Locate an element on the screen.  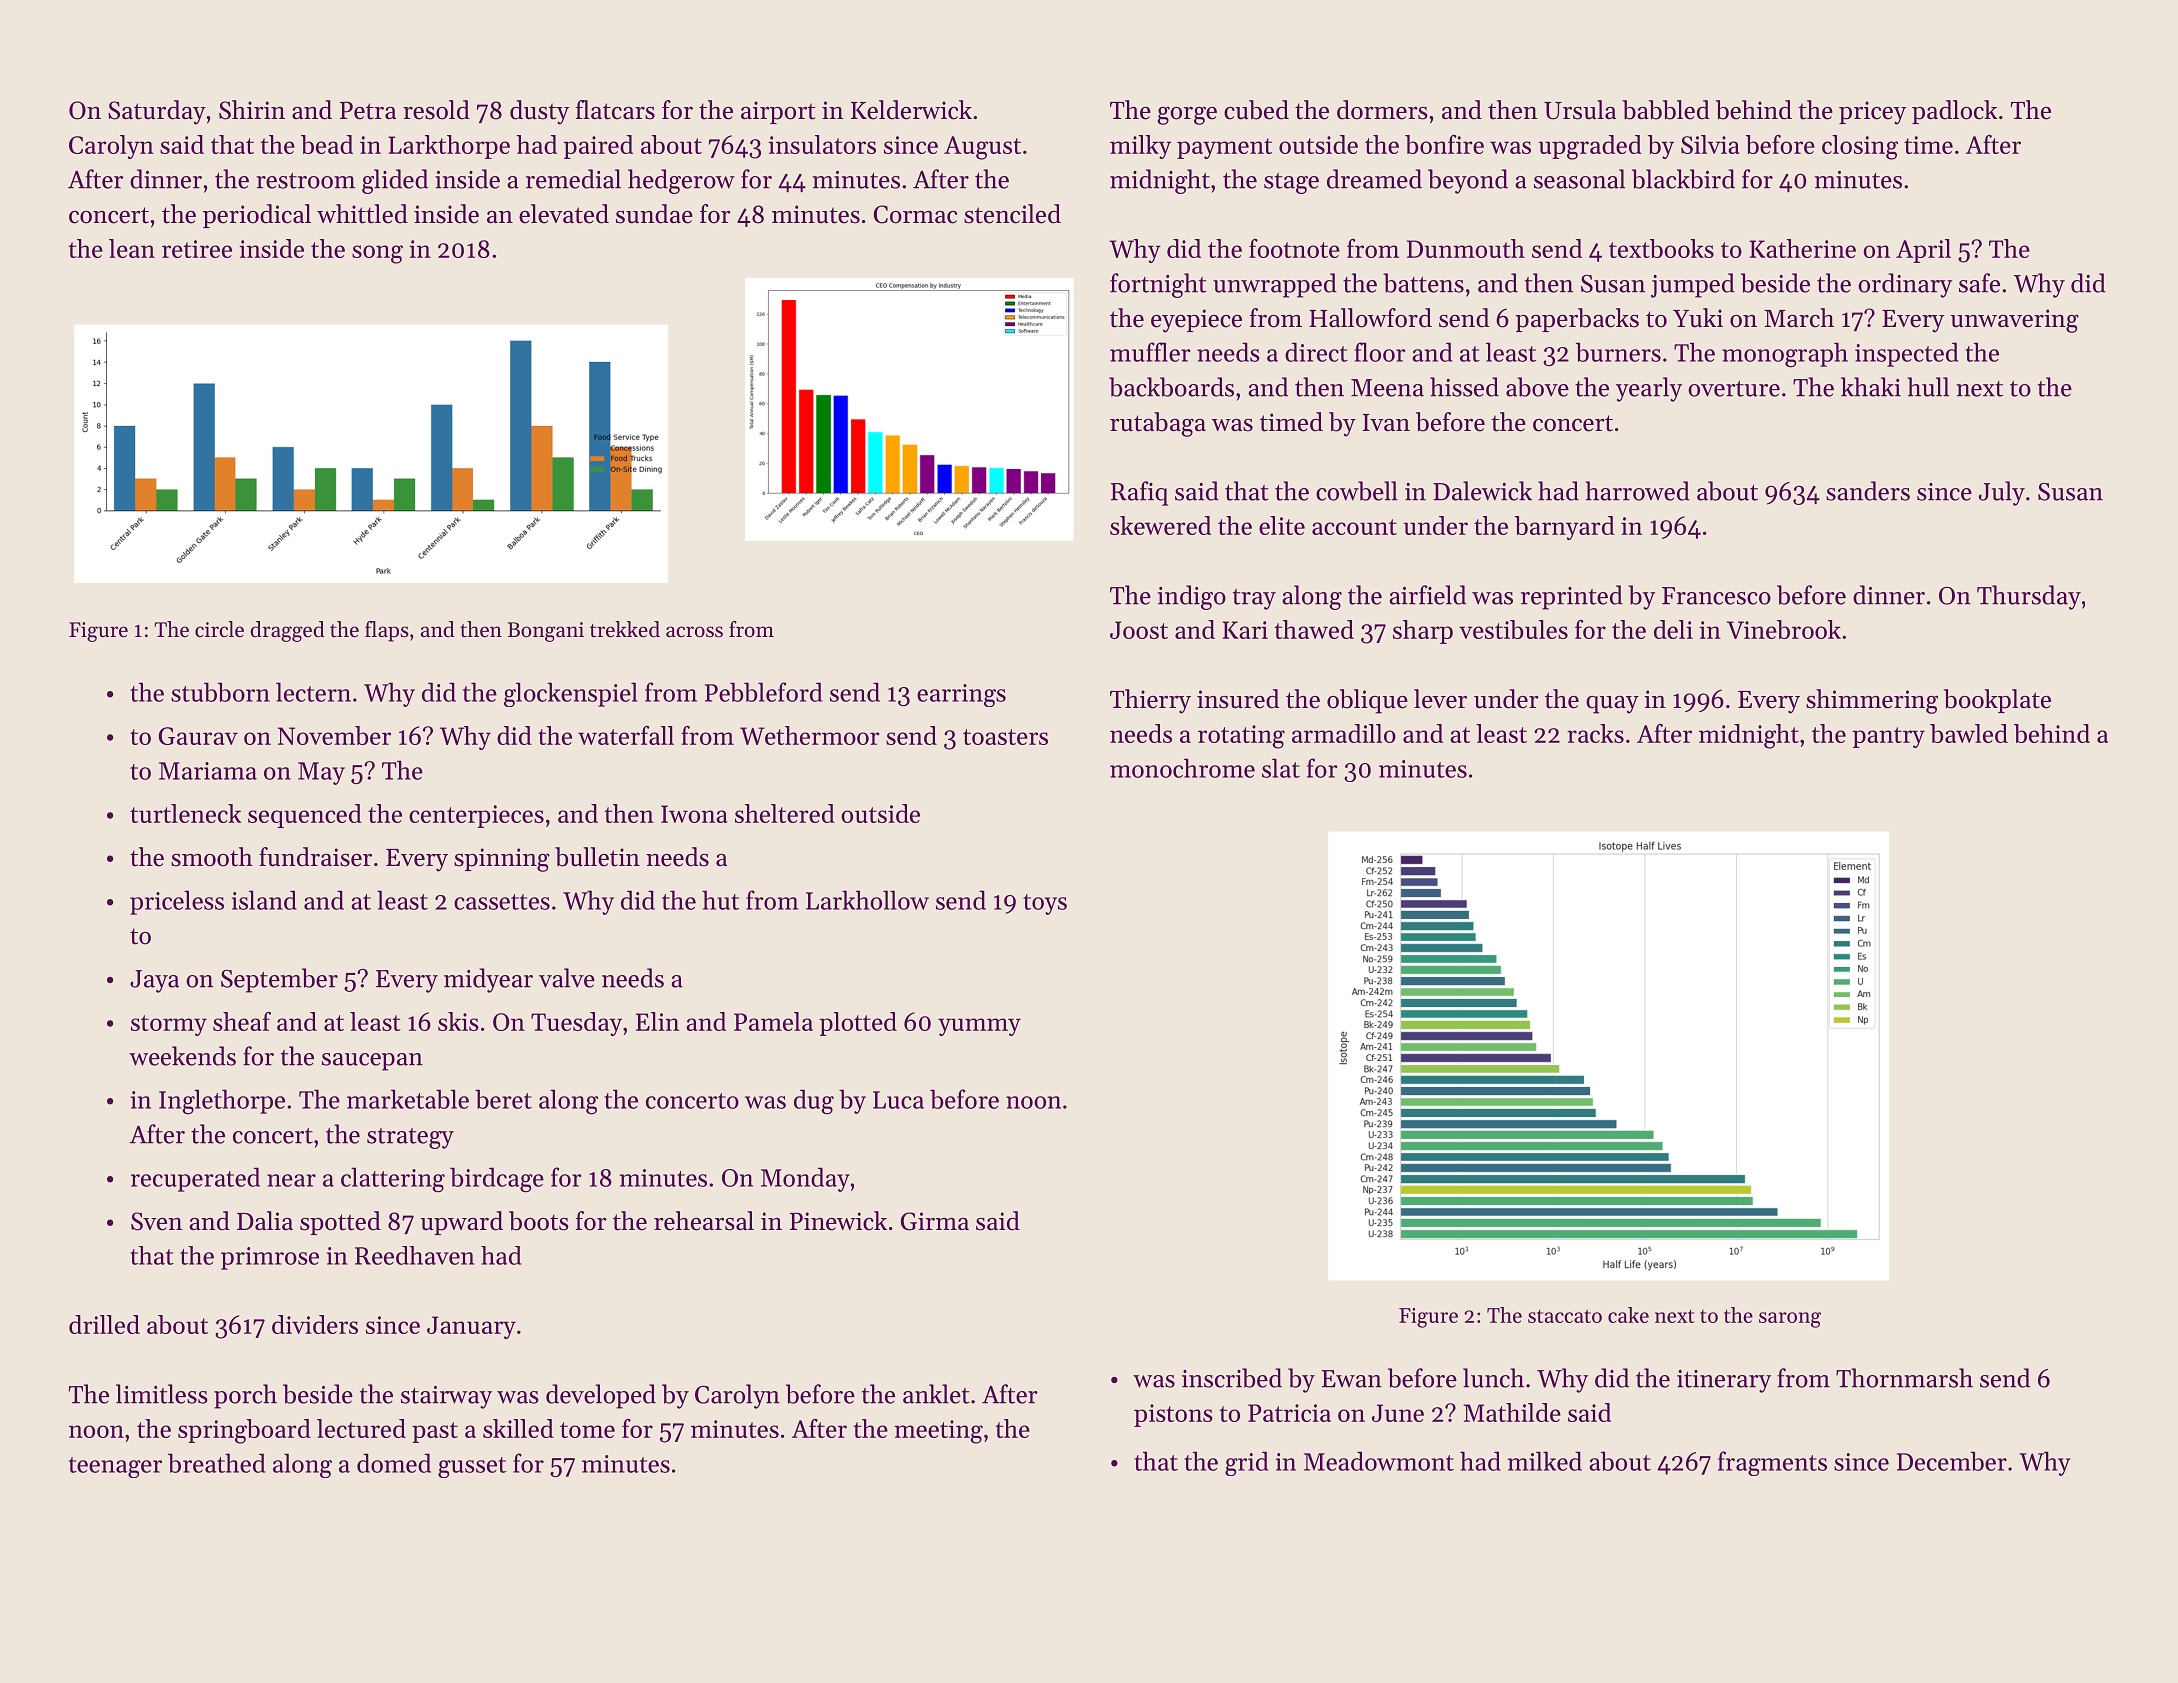
Rafiq is located at coordinates (1139, 493).
